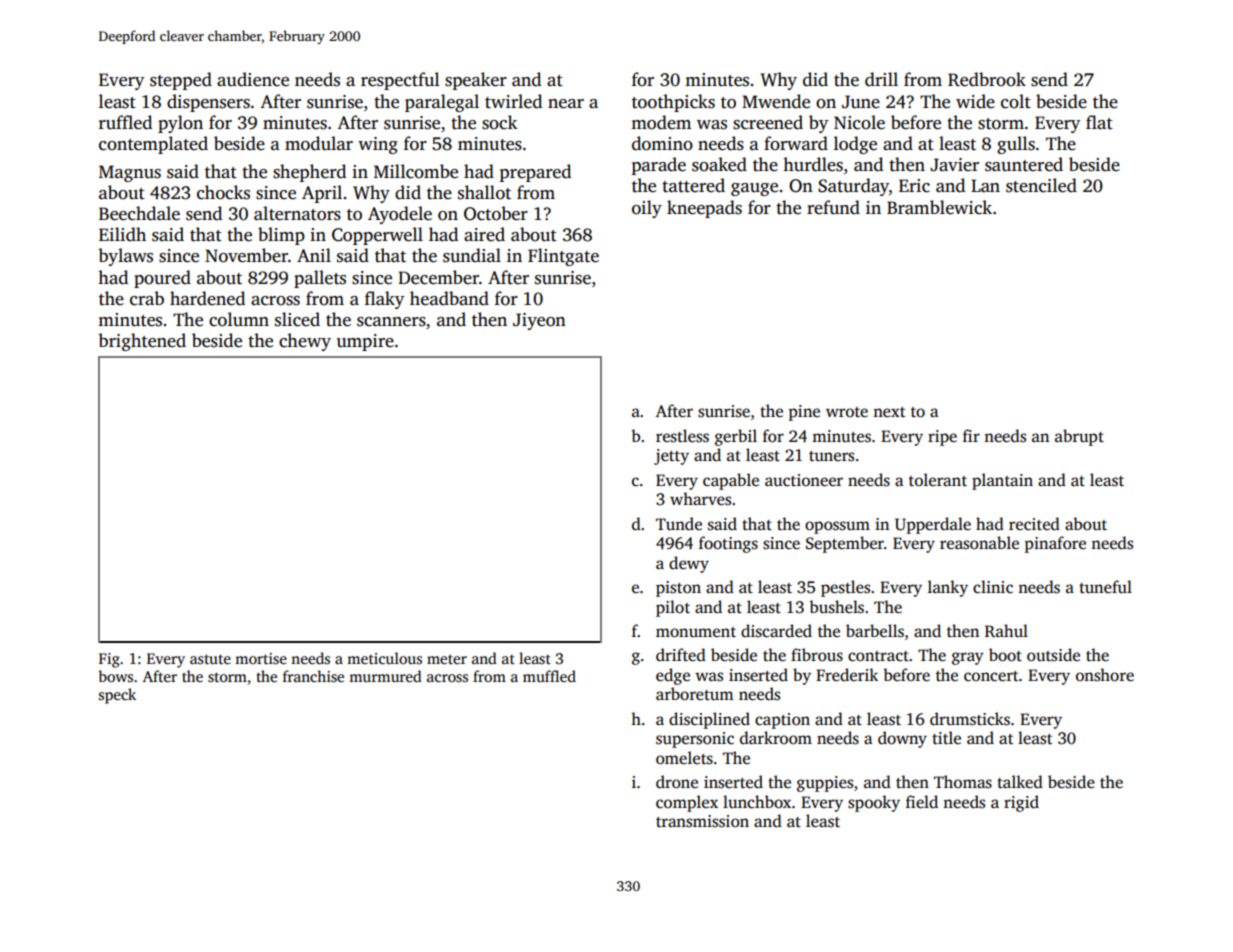 The width and height of the image is (1233, 952). What do you see at coordinates (971, 435) in the image?
I see `fir` at bounding box center [971, 435].
